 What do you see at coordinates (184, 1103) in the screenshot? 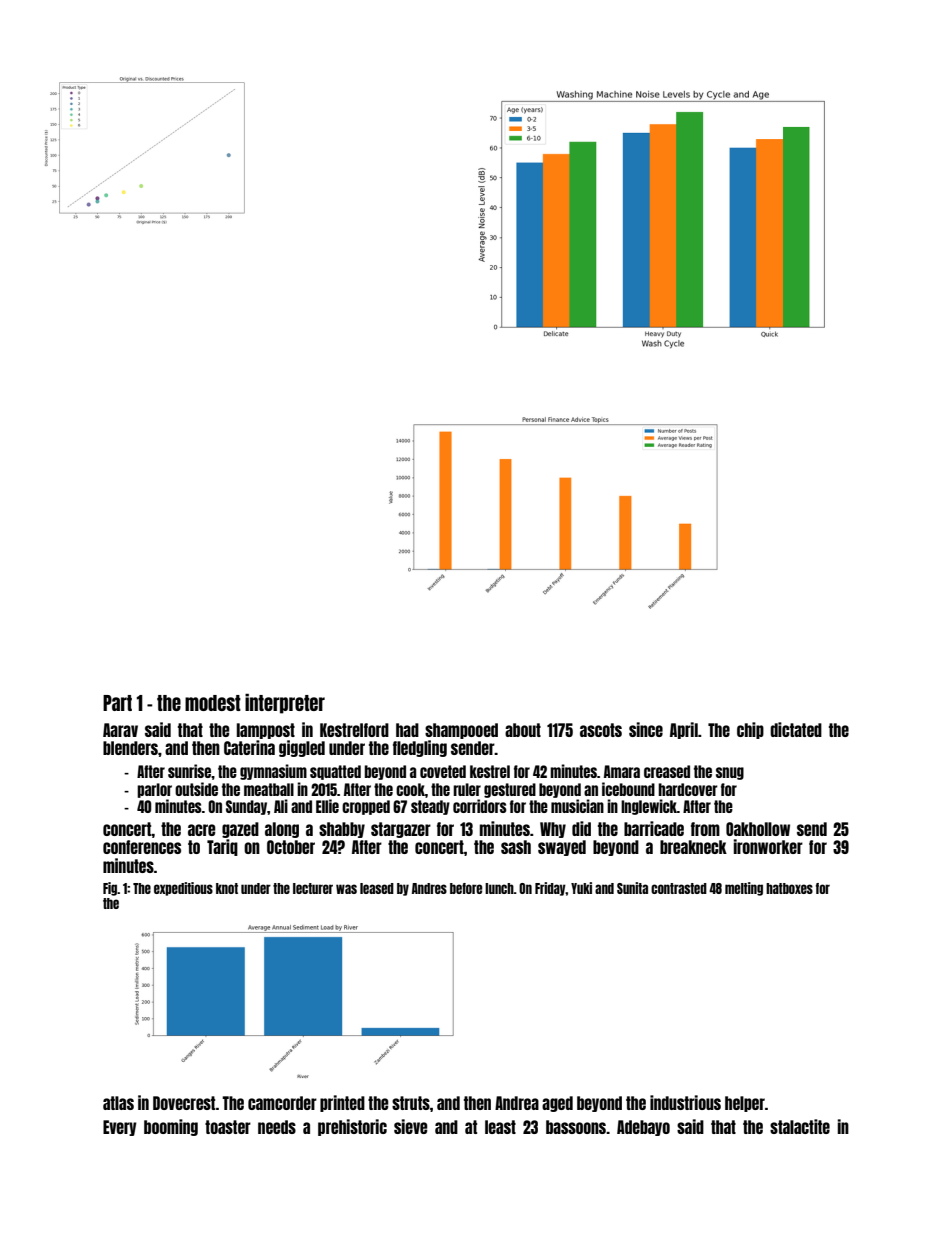
I see `Dovecrest` at bounding box center [184, 1103].
